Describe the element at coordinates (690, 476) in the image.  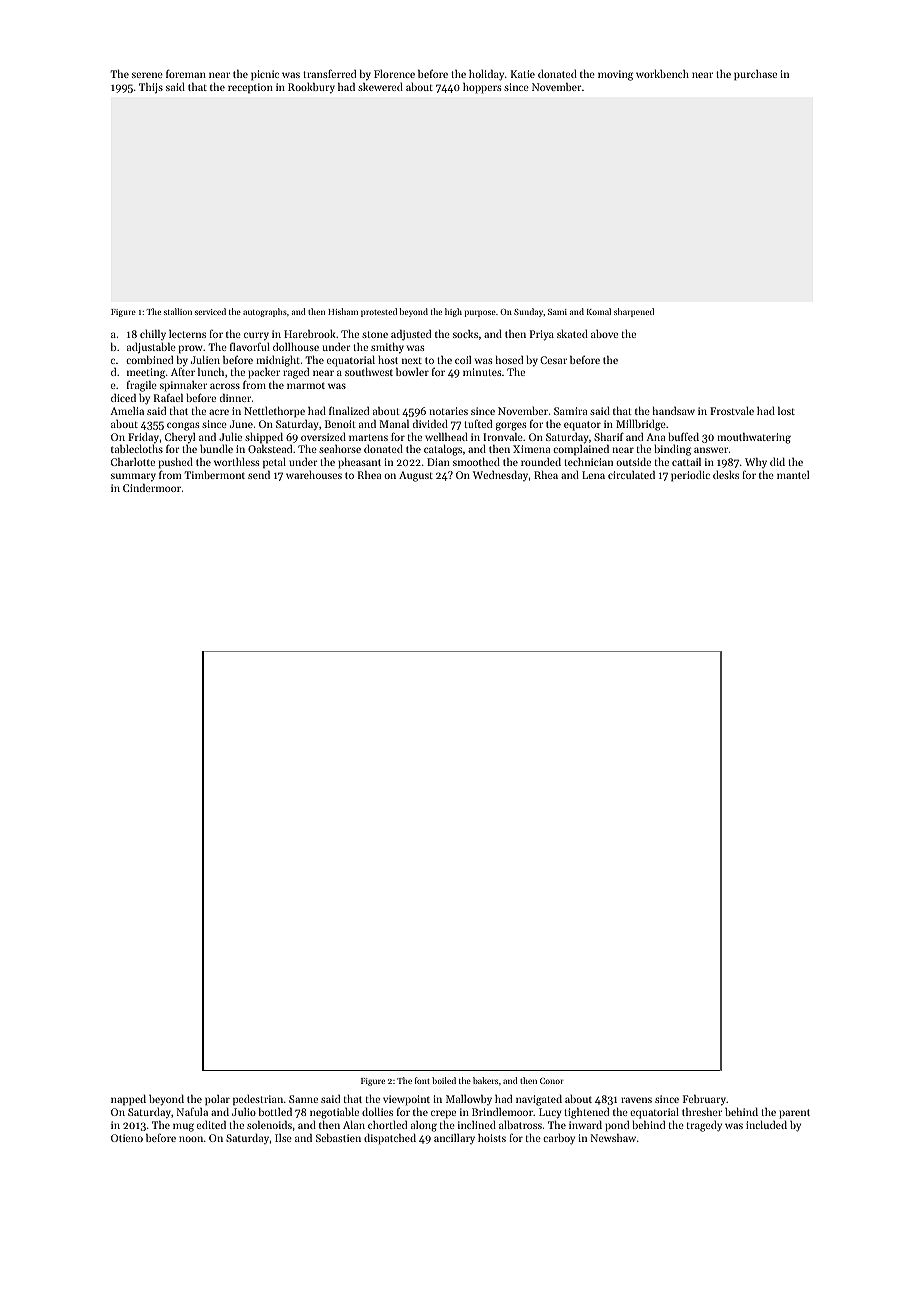
I see `periodic` at that location.
